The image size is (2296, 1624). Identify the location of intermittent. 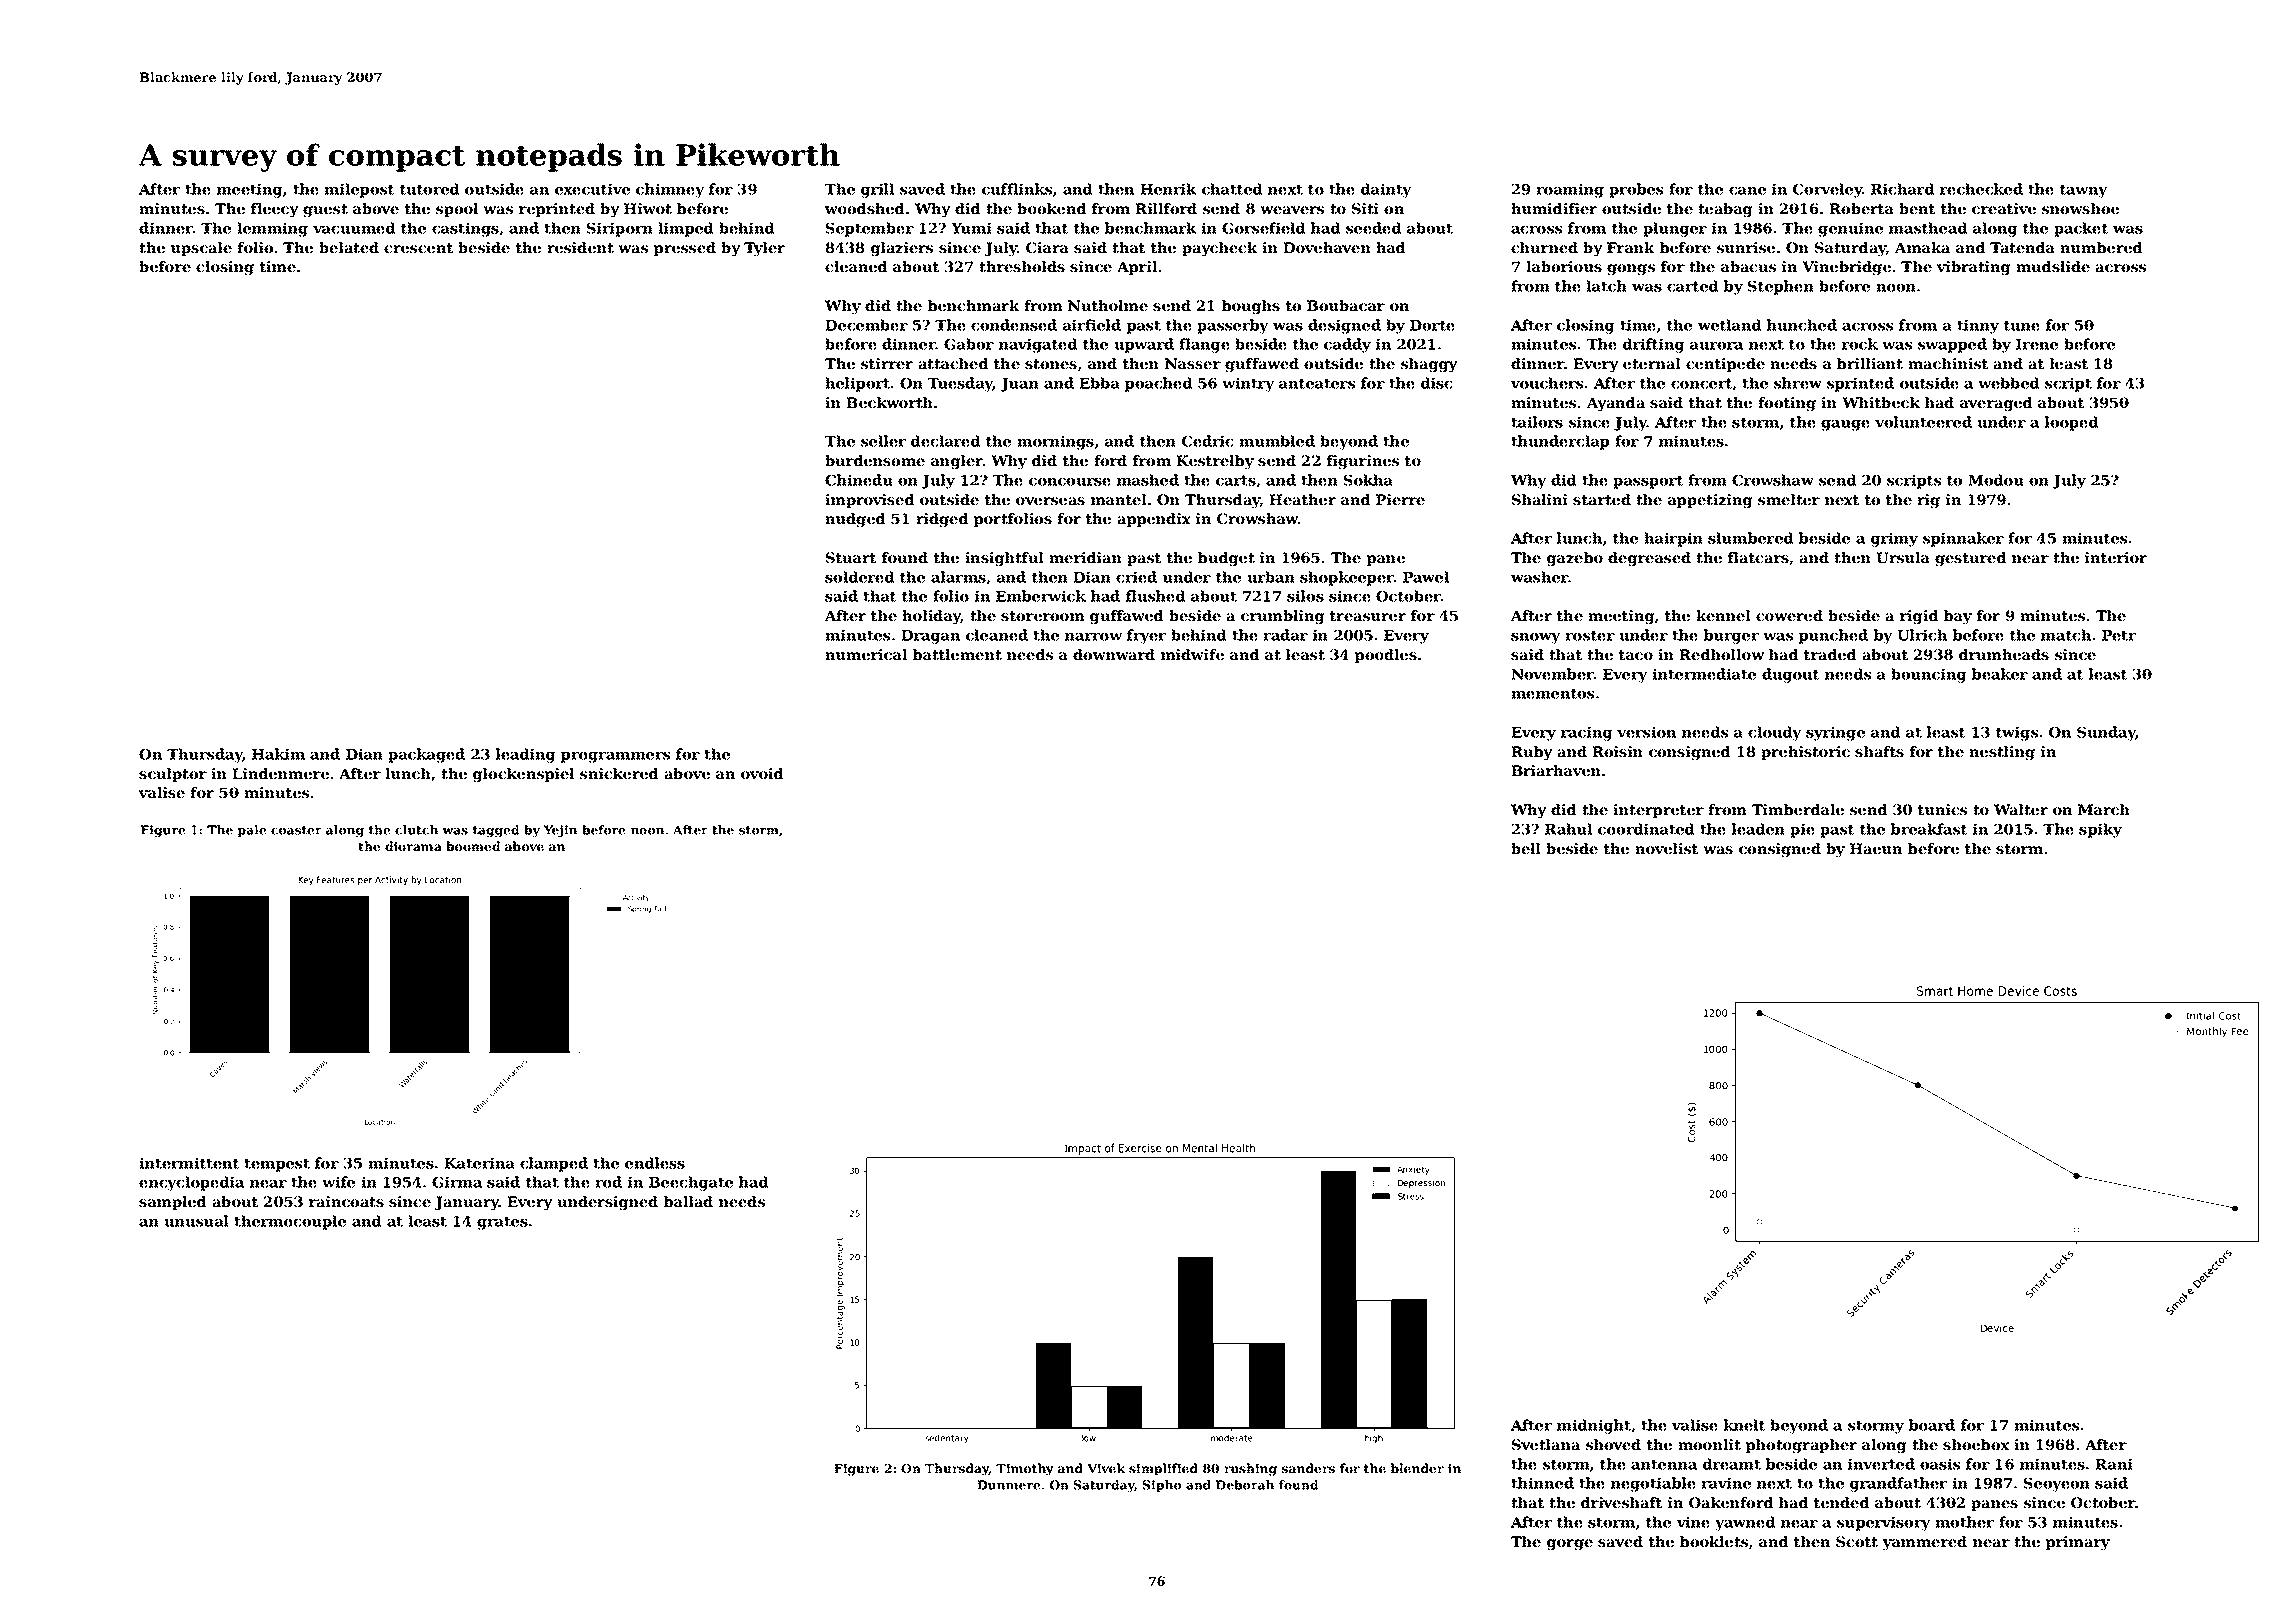
(189, 1163).
